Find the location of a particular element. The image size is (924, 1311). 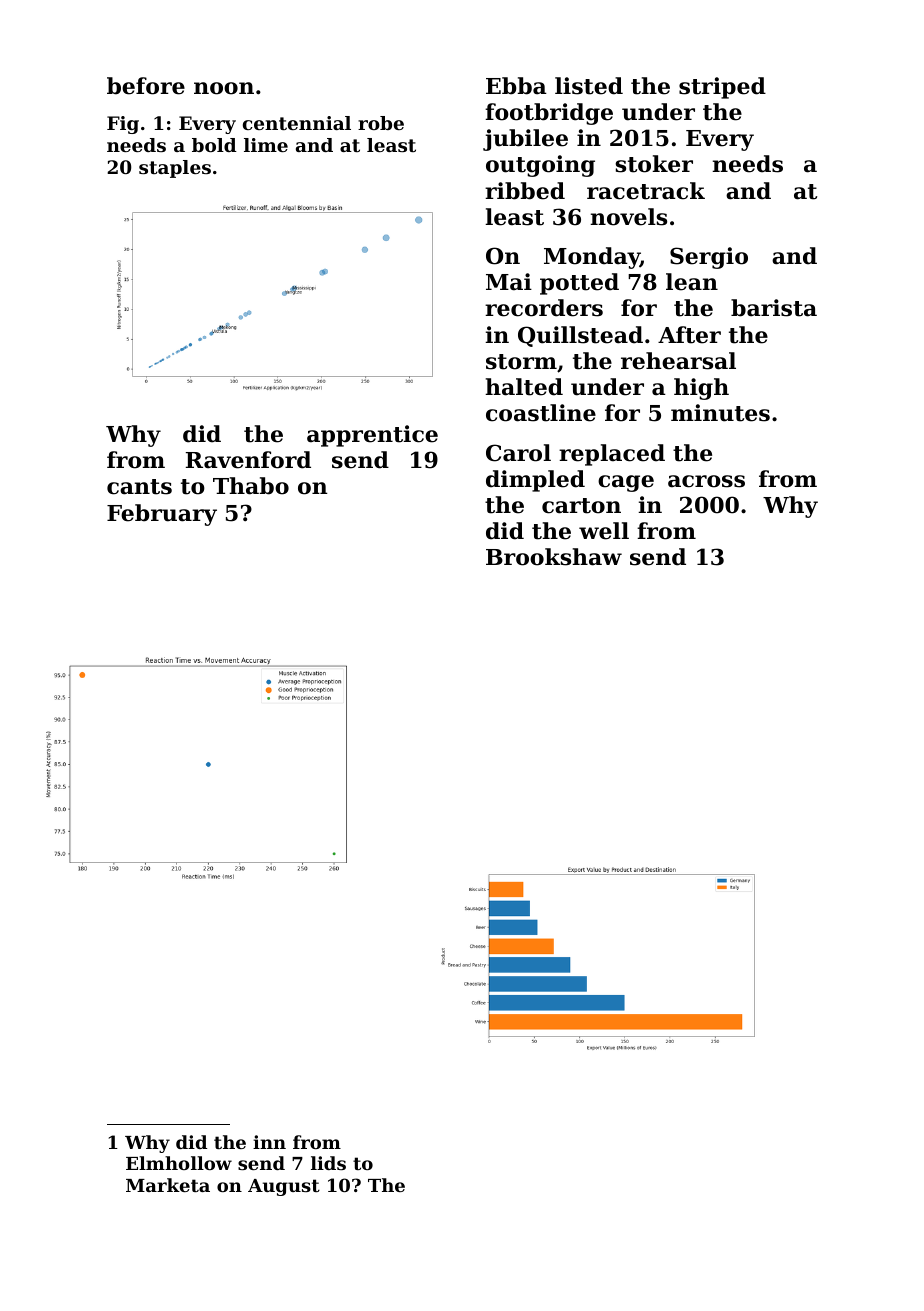

well is located at coordinates (604, 531).
